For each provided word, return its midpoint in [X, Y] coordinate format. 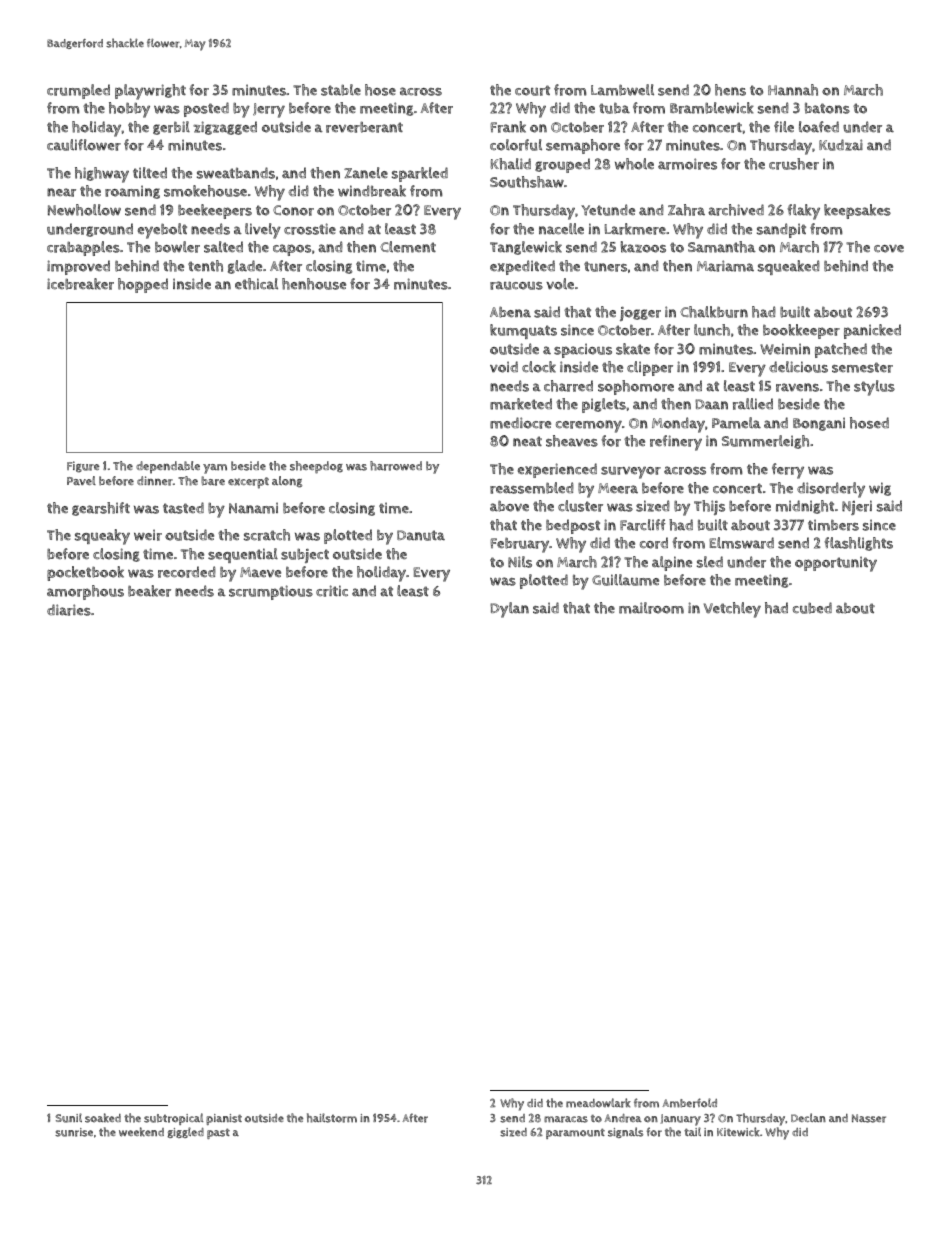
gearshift [101, 509]
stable [341, 90]
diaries [69, 610]
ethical [256, 284]
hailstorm [332, 1118]
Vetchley [732, 610]
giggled [185, 1132]
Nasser [869, 1118]
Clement [408, 247]
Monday [678, 425]
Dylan [509, 610]
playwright [150, 92]
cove [889, 249]
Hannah [793, 90]
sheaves [572, 441]
